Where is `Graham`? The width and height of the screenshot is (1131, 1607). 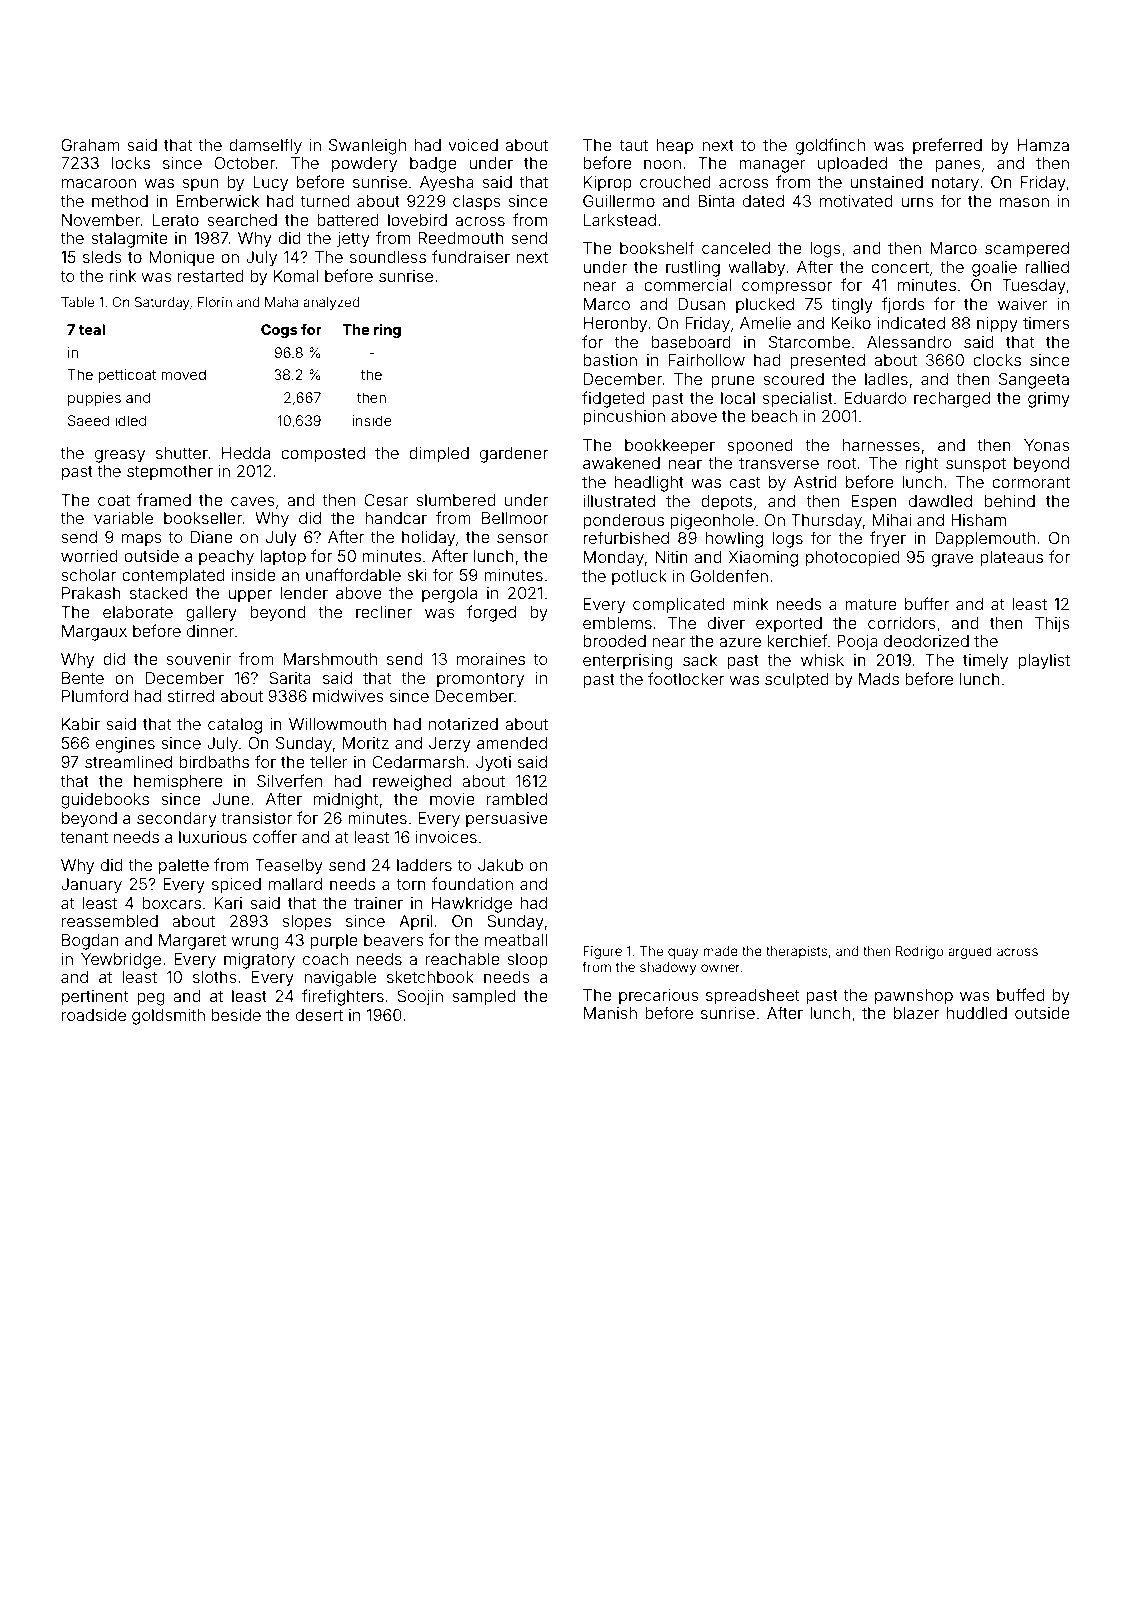 Graham is located at coordinates (90, 145).
